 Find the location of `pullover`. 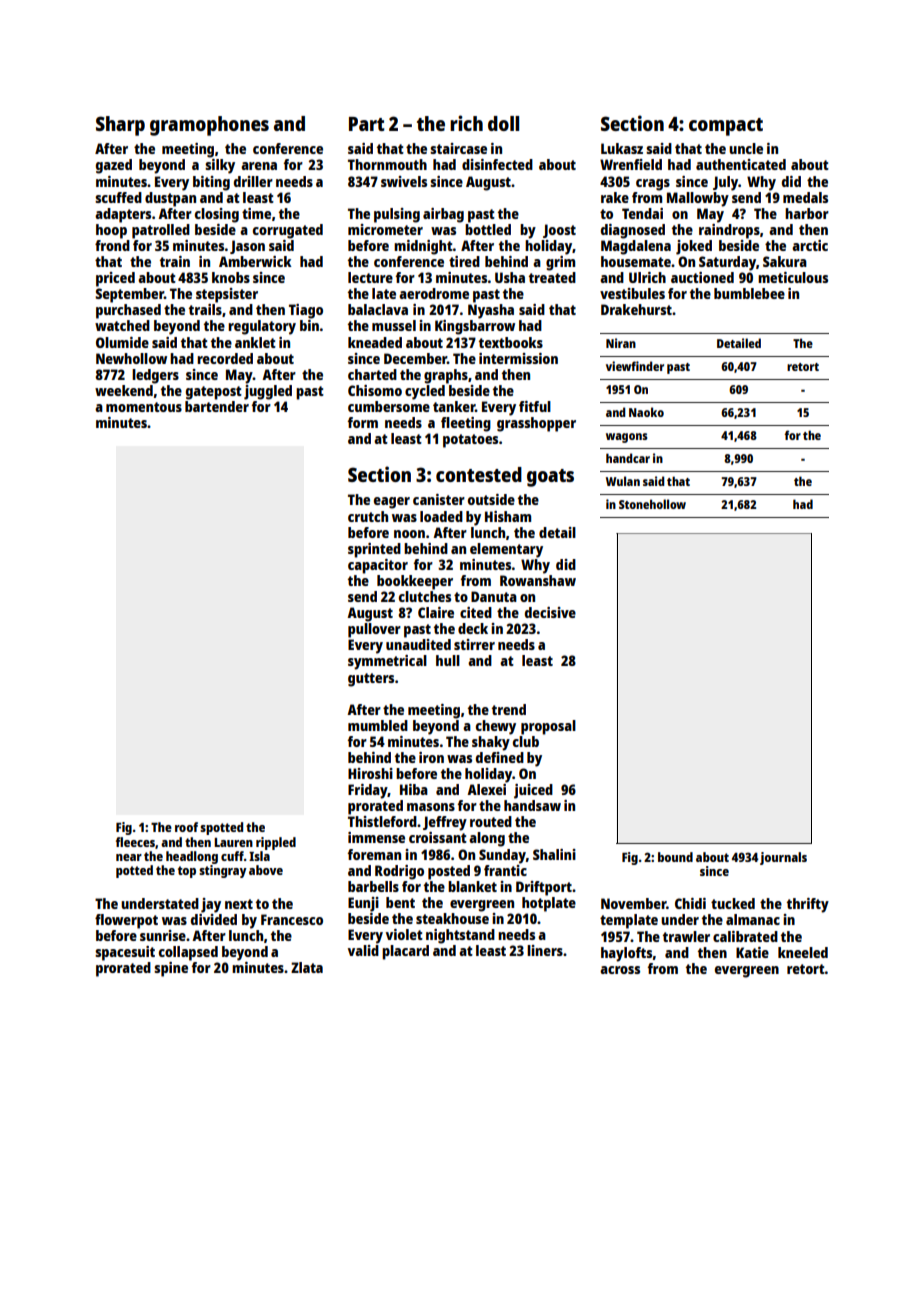

pullover is located at coordinates (374, 630).
